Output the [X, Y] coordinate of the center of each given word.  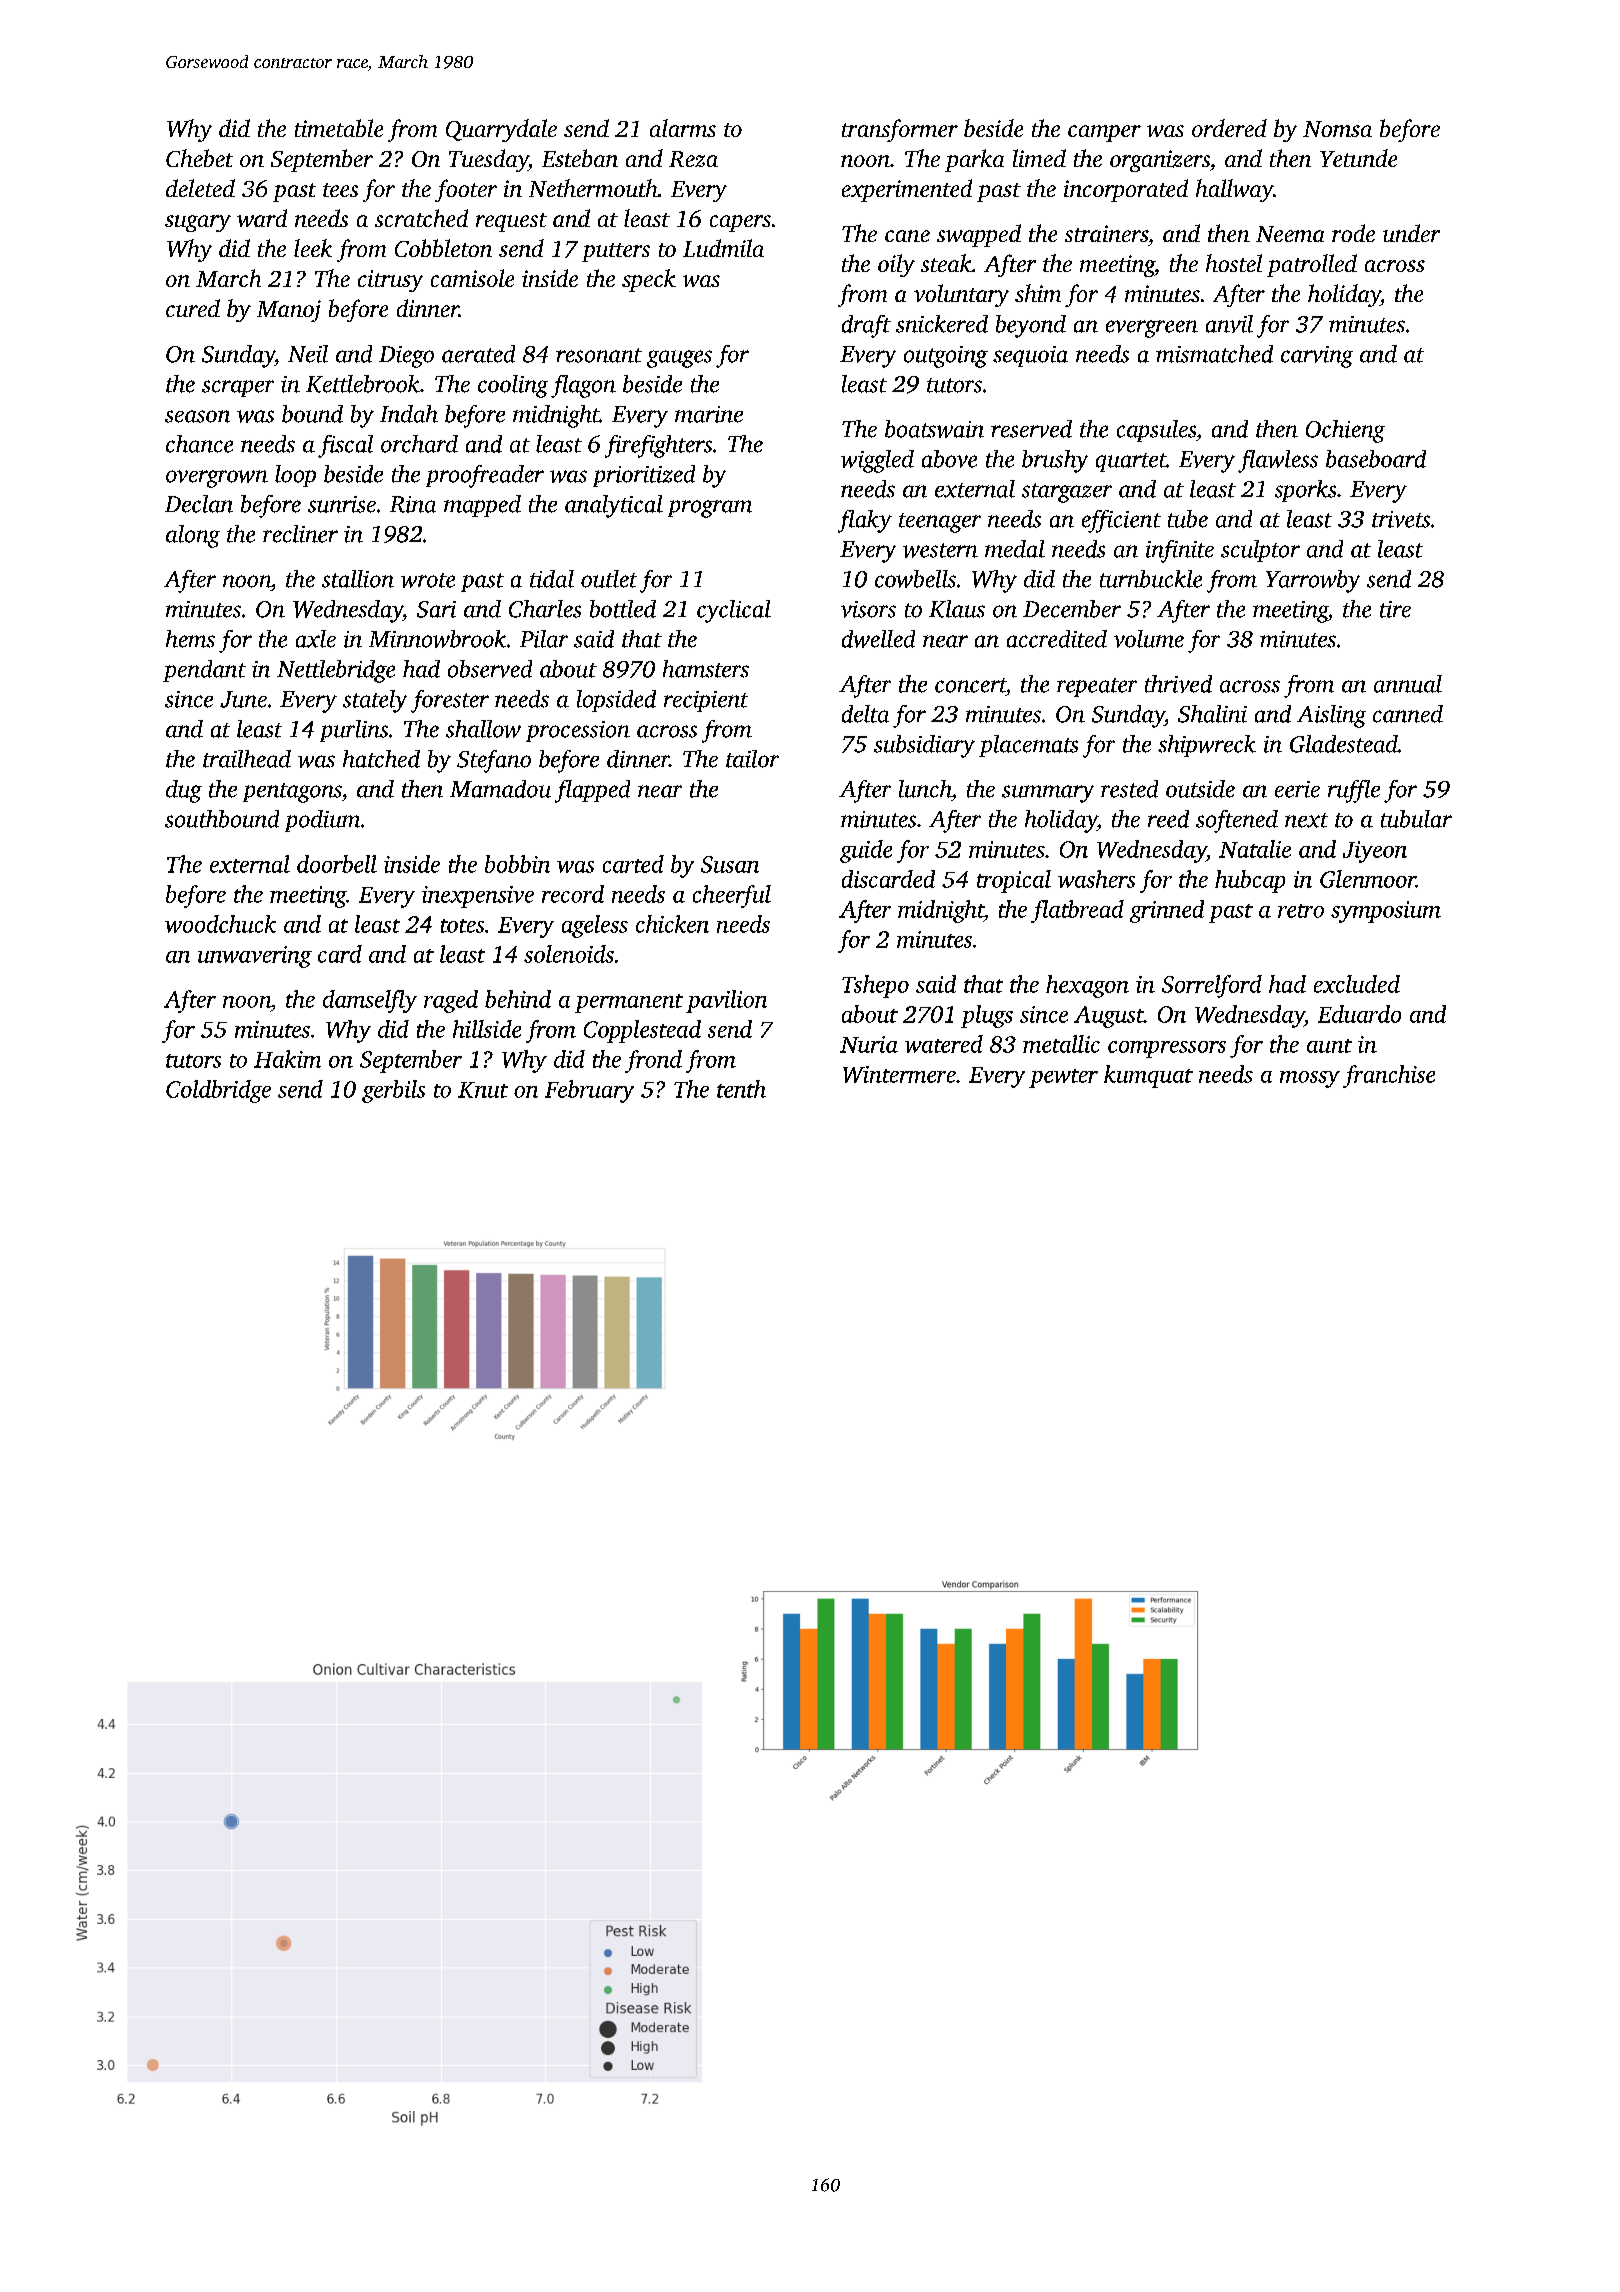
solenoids [569, 954]
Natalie [1255, 849]
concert [970, 685]
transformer [900, 130]
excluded [1357, 984]
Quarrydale [501, 130]
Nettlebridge [336, 671]
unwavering [255, 957]
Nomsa [1337, 129]
